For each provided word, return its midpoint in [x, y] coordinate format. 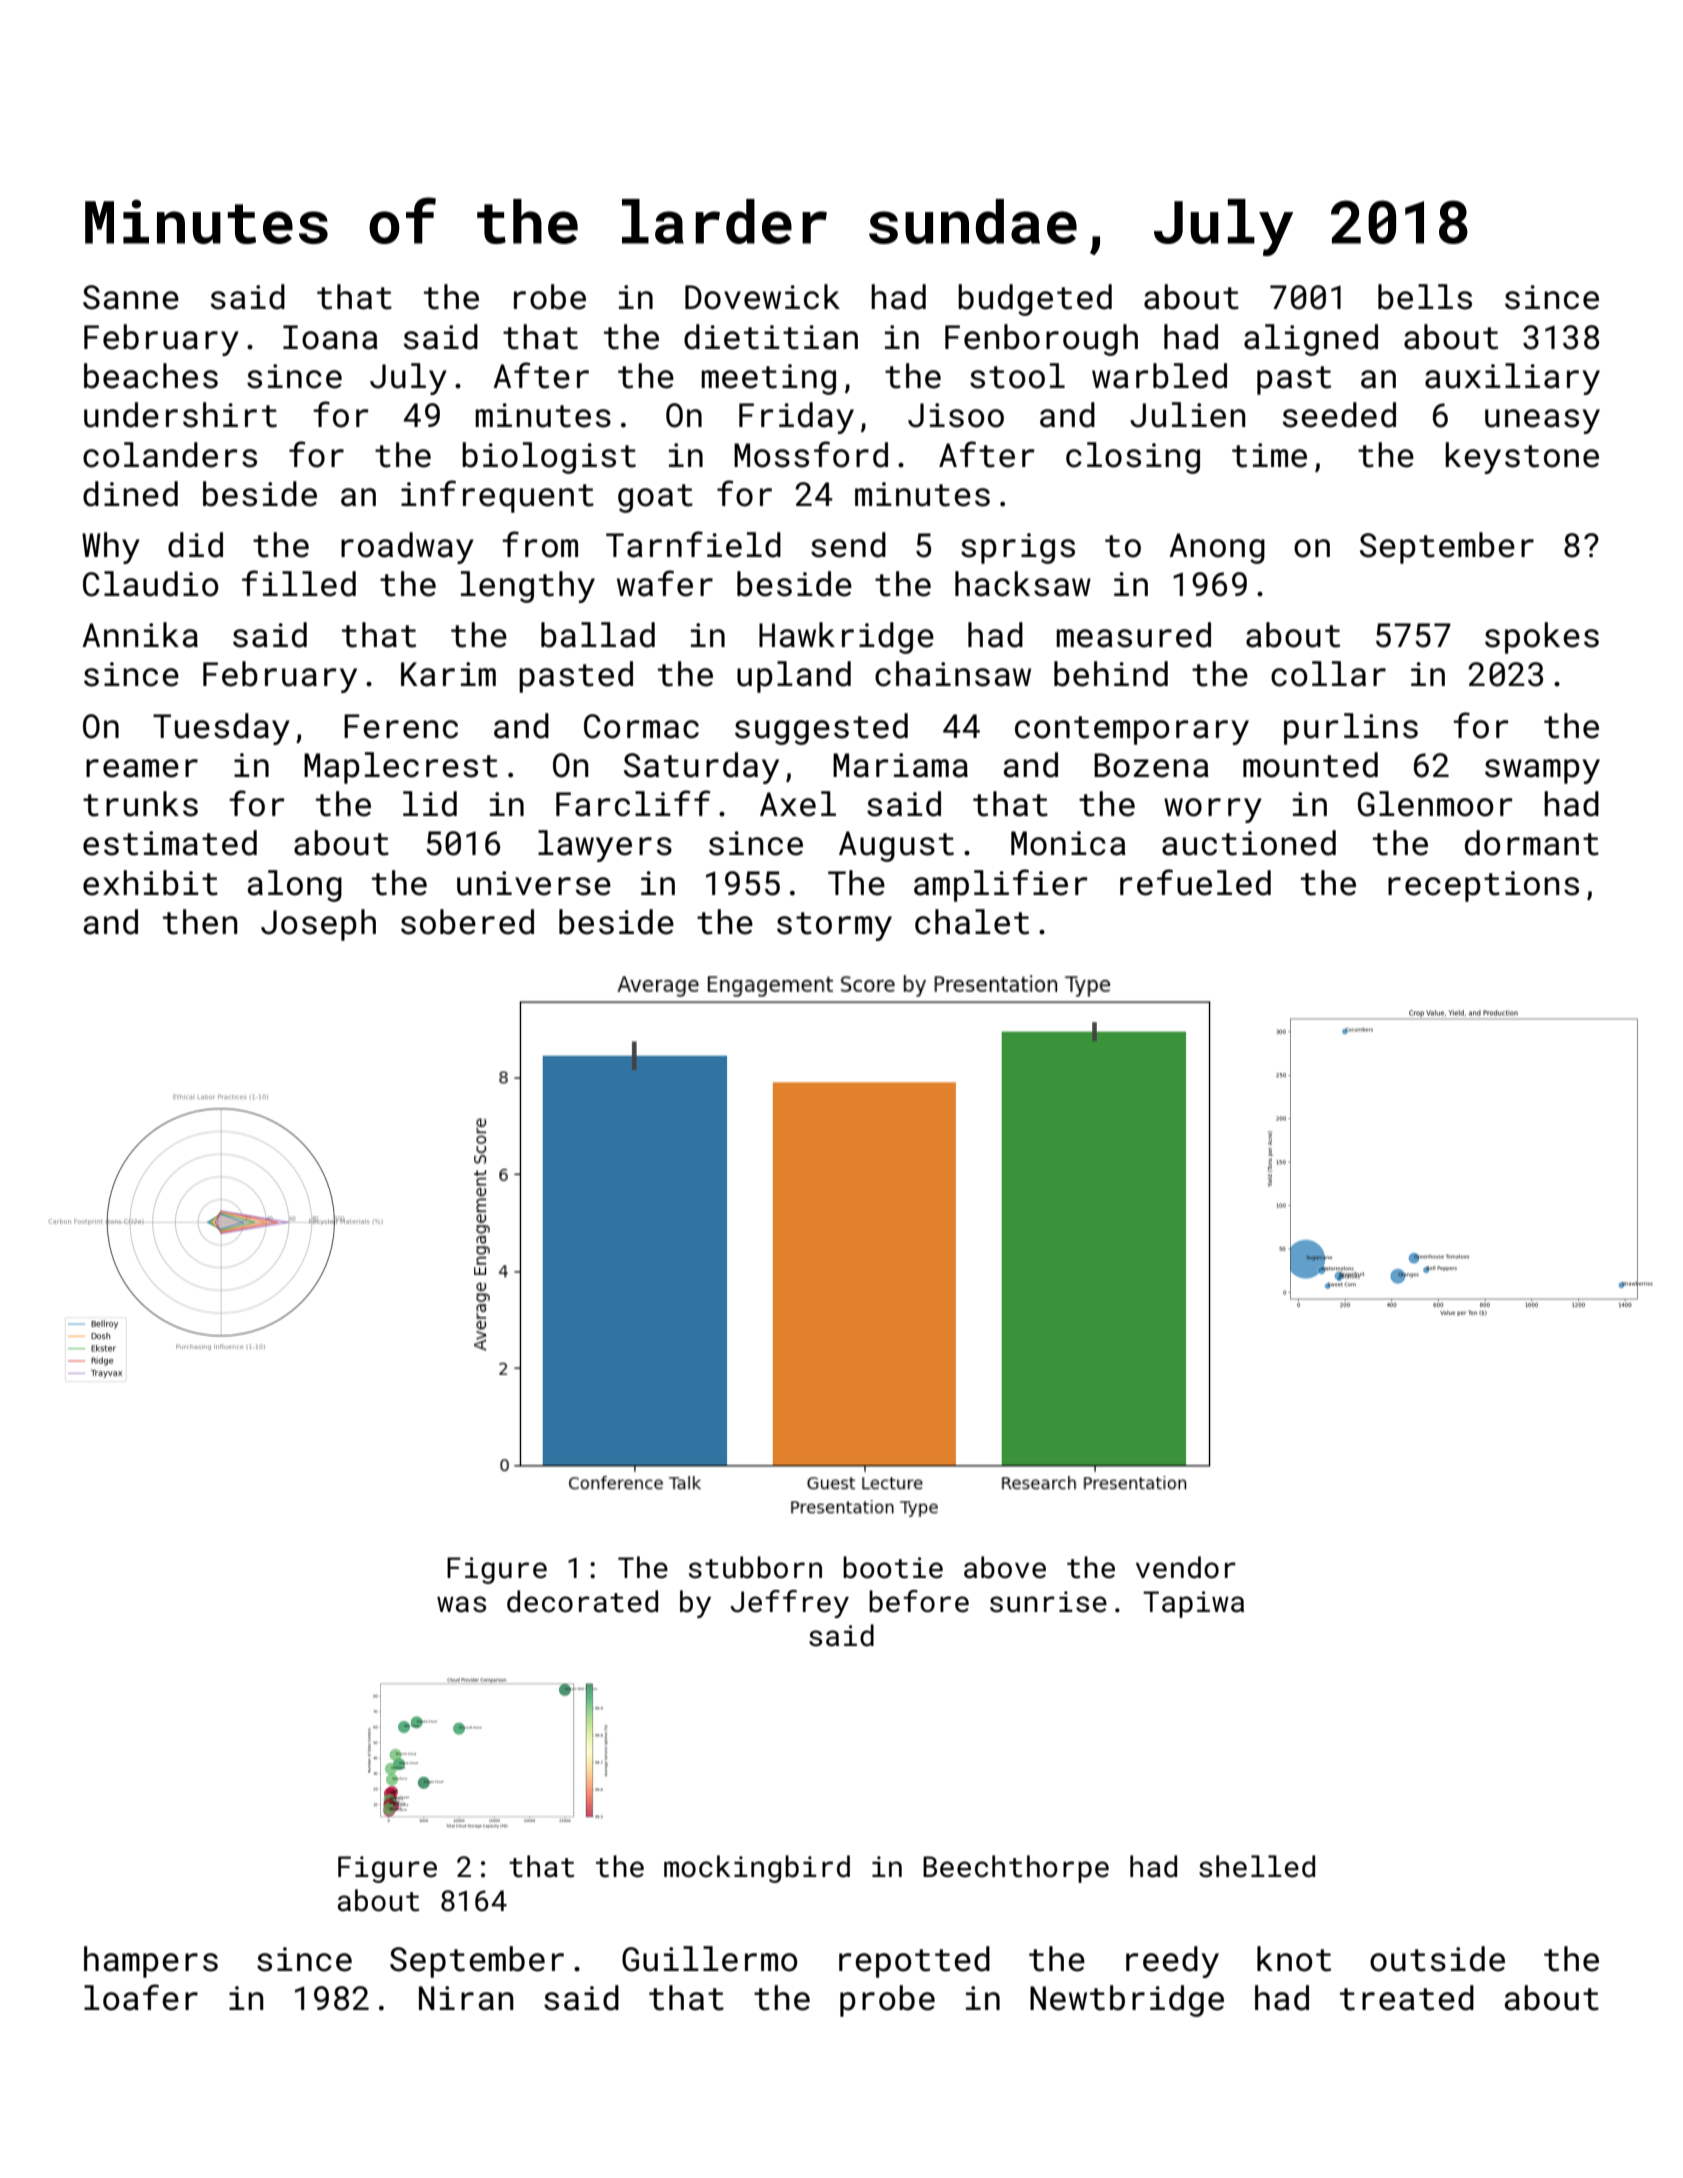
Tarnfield [693, 544]
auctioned [1249, 843]
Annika [140, 635]
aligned [1311, 340]
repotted [914, 1962]
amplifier [1001, 885]
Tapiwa [1193, 1604]
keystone [1522, 458]
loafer [141, 1997]
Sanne [131, 297]
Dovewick [762, 297]
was [461, 1604]
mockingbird [757, 1869]
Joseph [318, 925]
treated [1407, 1998]
